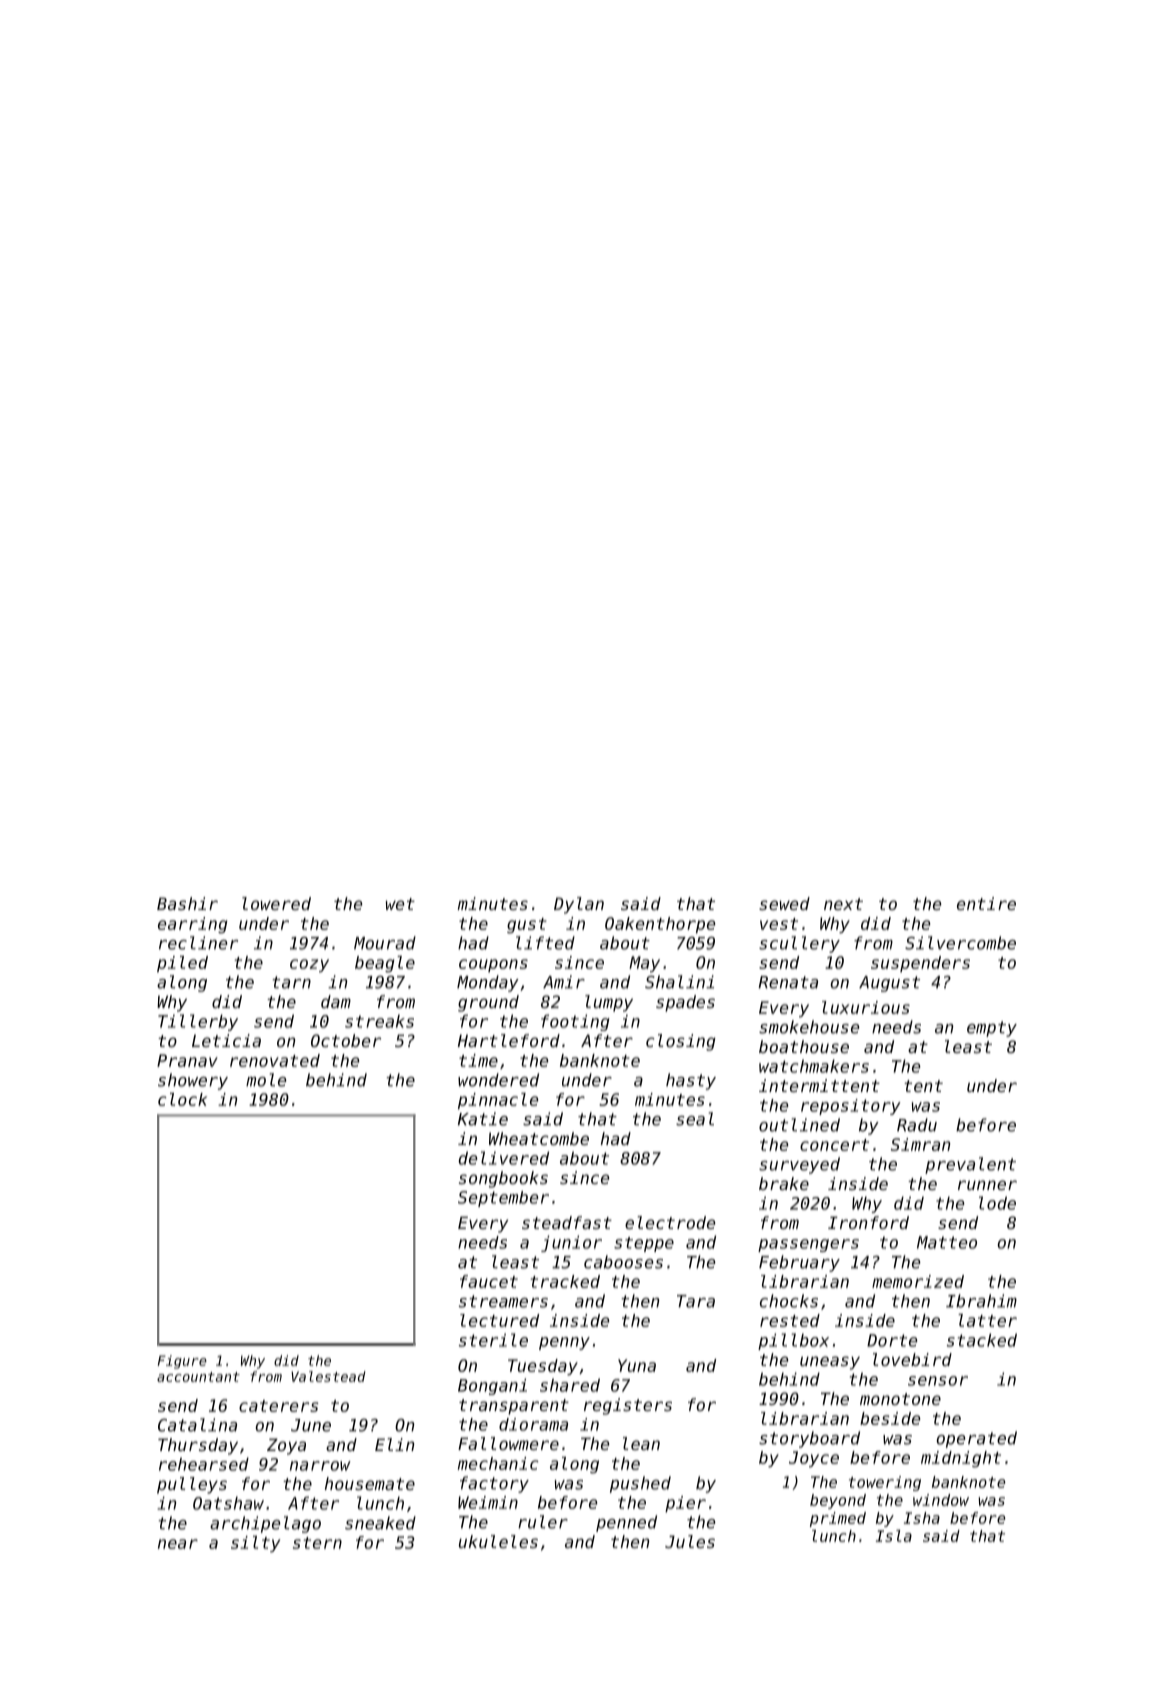 This image has height=1700, width=1174. What do you see at coordinates (255, 1544) in the image?
I see `silty` at bounding box center [255, 1544].
